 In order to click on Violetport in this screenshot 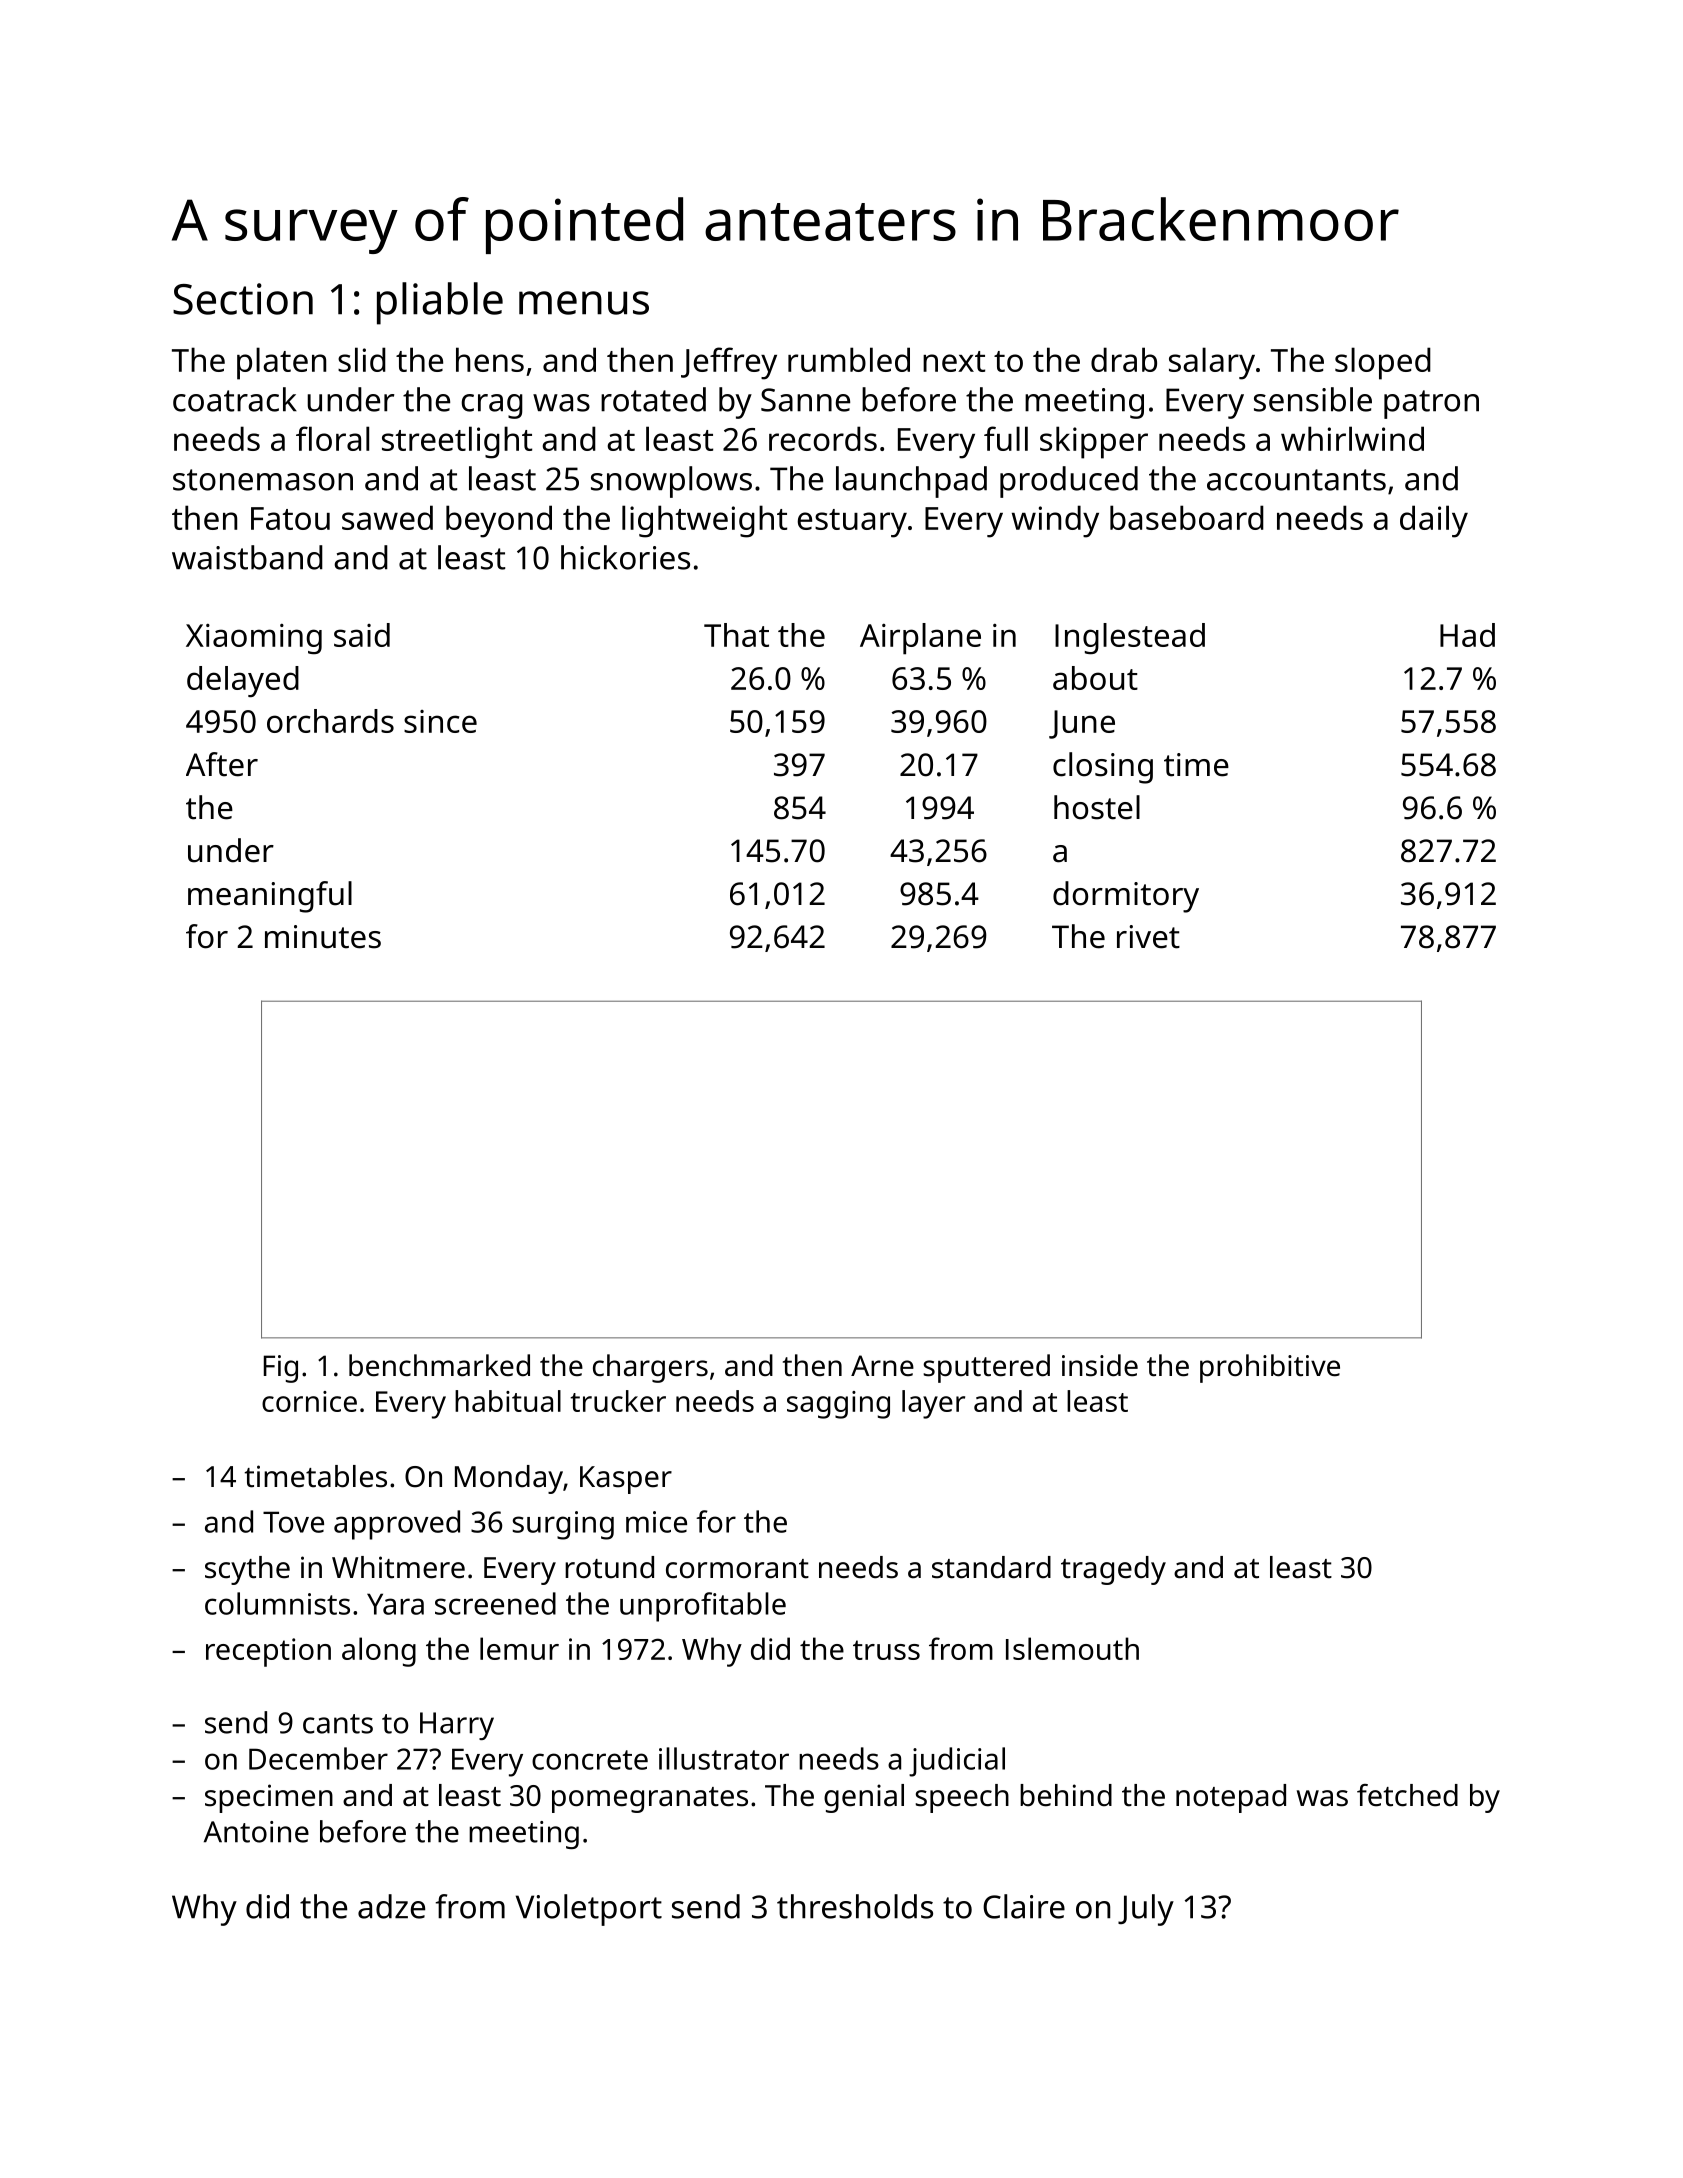, I will do `click(589, 1910)`.
